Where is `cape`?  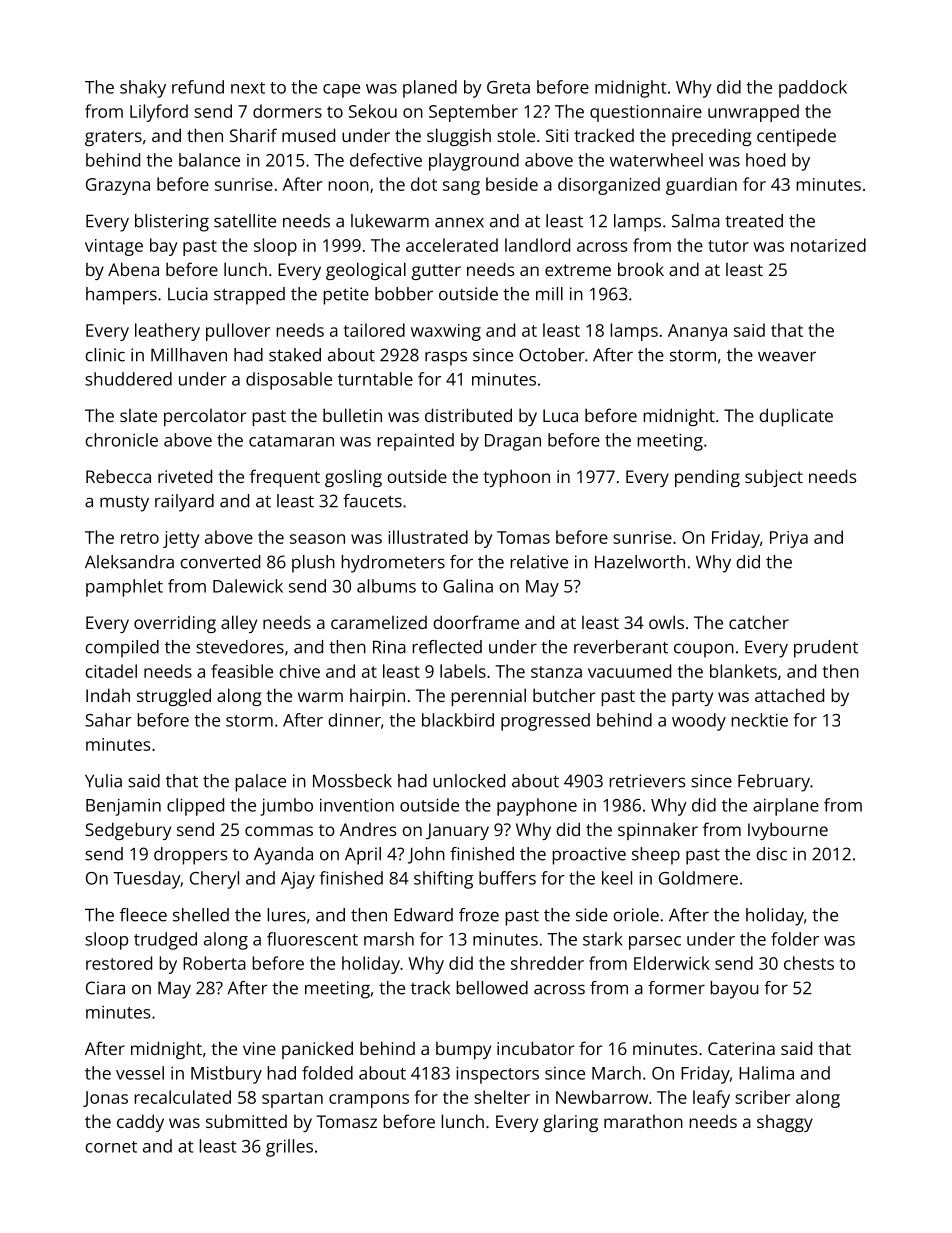 cape is located at coordinates (341, 91).
